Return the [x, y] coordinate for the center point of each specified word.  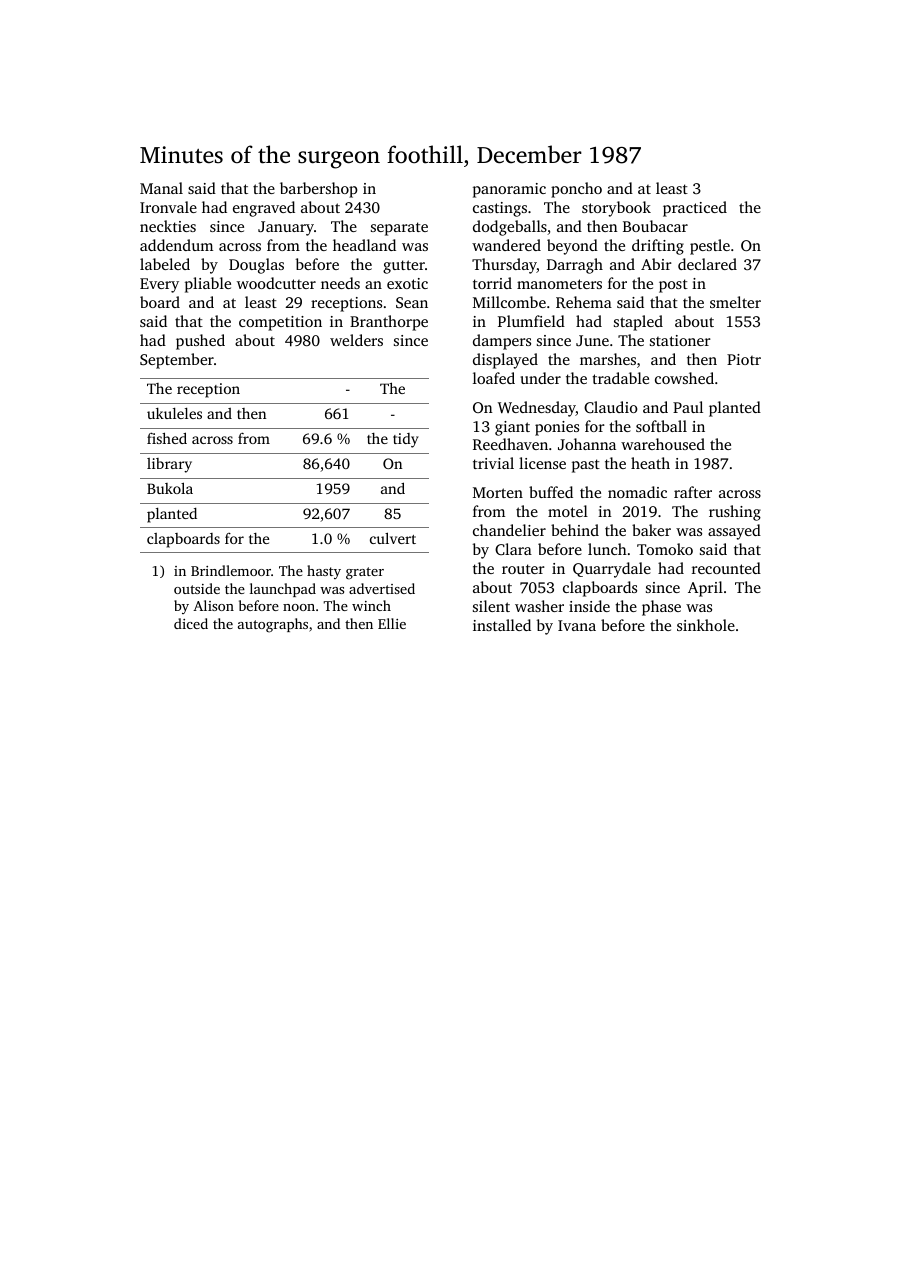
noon [299, 607]
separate [399, 229]
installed [502, 625]
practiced [695, 209]
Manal [161, 188]
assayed [734, 532]
